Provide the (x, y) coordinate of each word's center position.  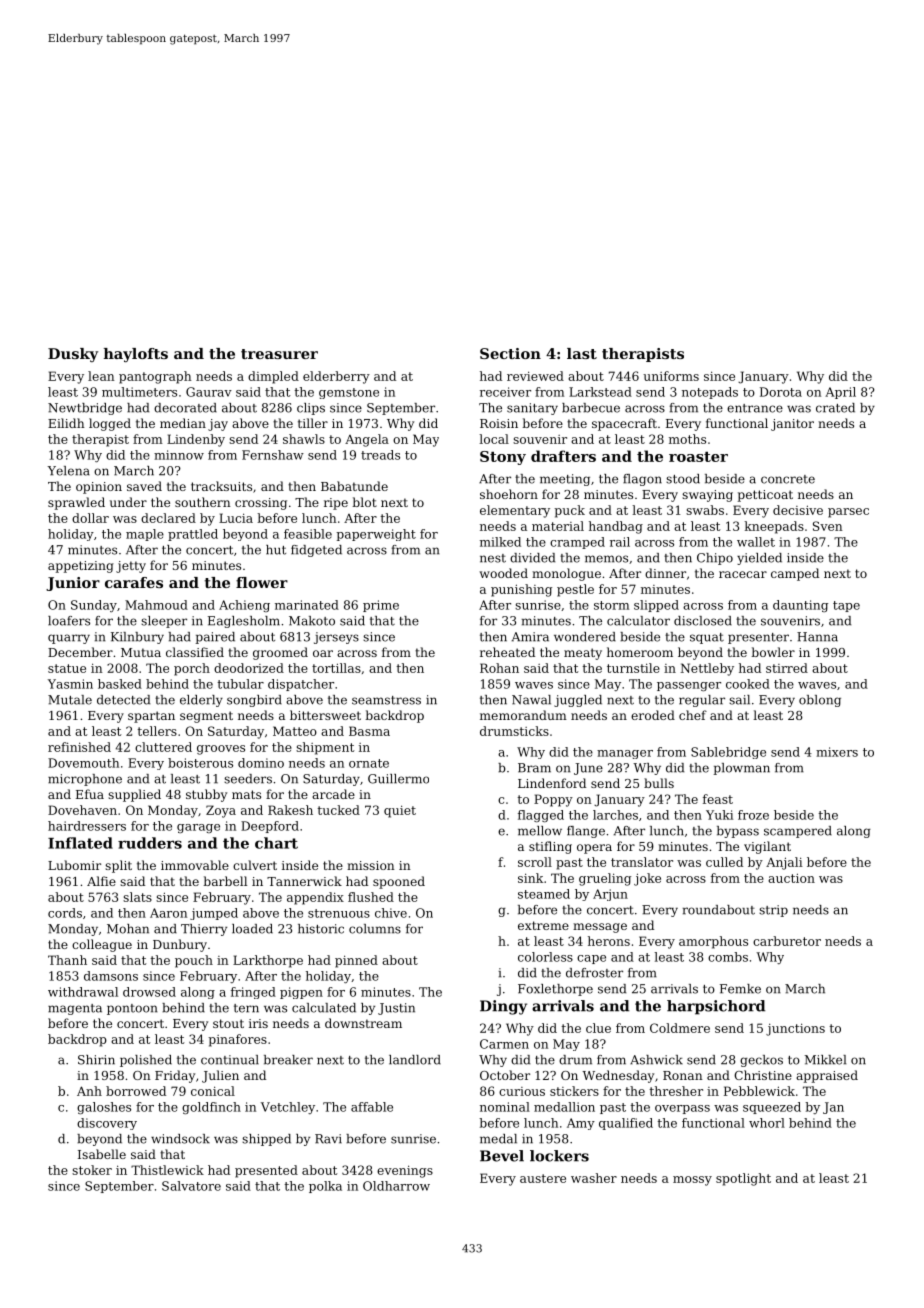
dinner (665, 573)
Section (510, 353)
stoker (92, 1170)
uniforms (671, 376)
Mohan (128, 929)
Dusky (73, 355)
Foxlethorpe (555, 990)
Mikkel (825, 1060)
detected (123, 700)
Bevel (502, 1156)
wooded (504, 573)
